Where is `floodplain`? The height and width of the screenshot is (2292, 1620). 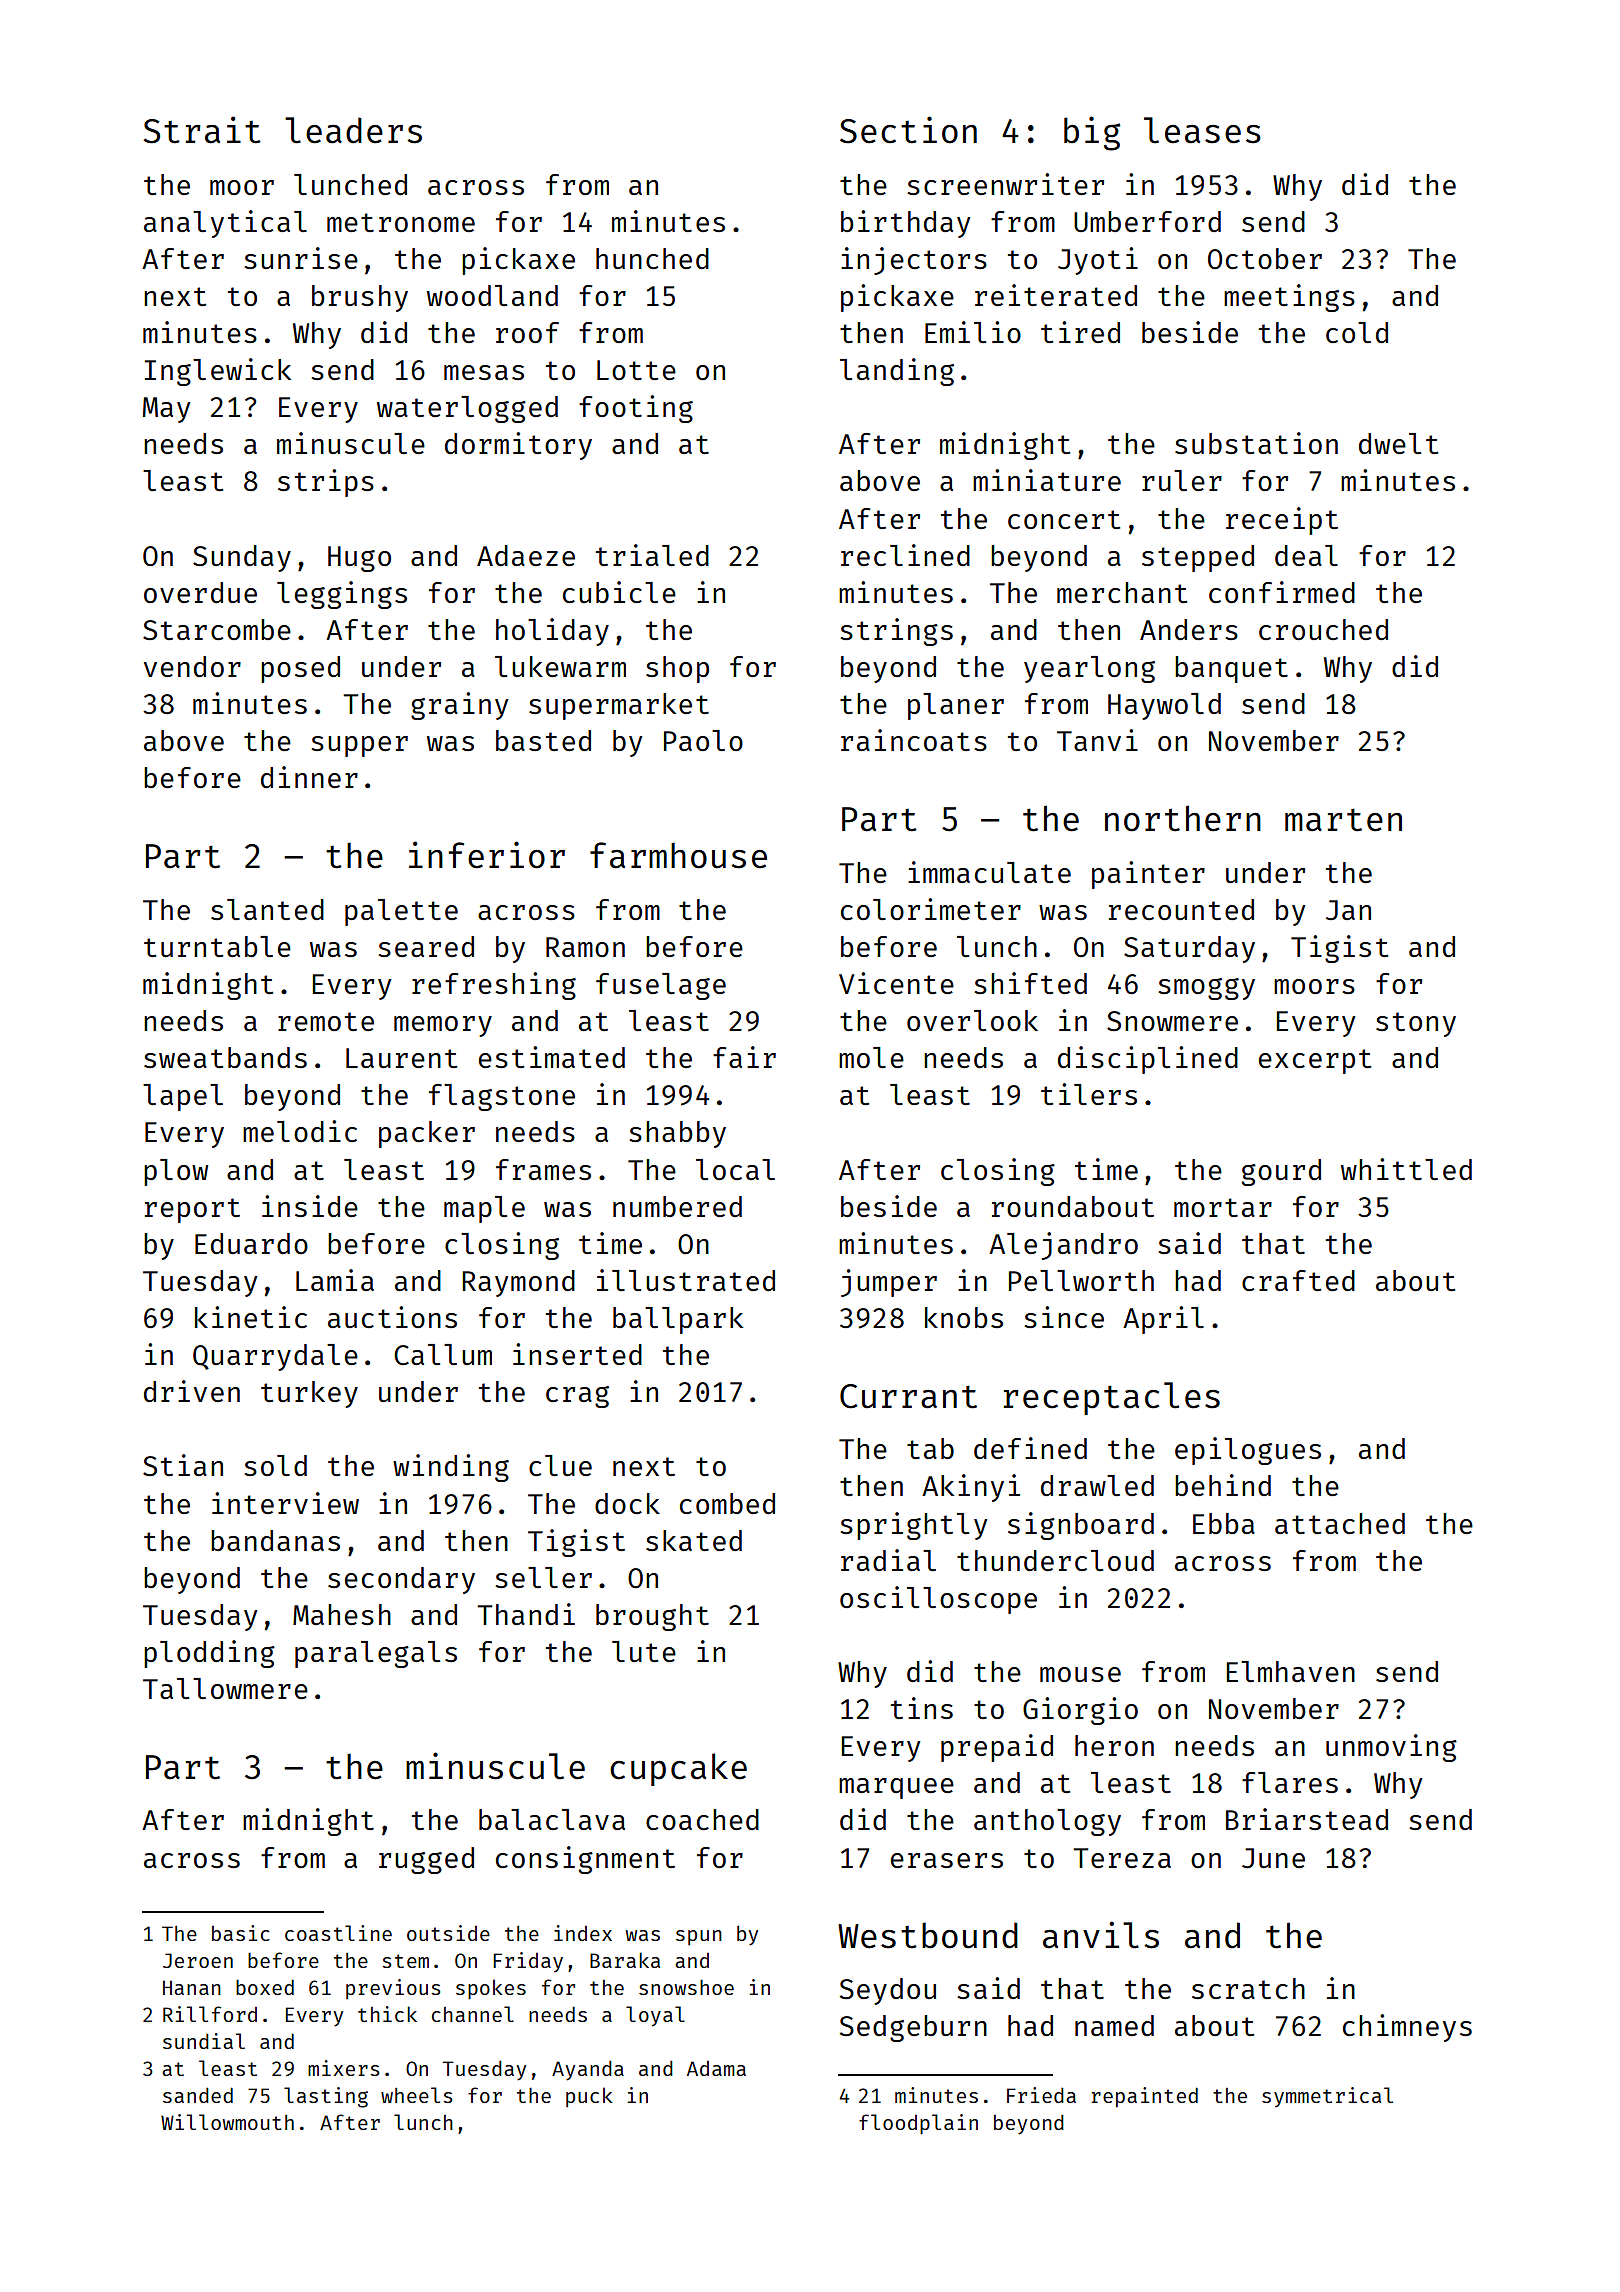
floodplain is located at coordinates (918, 2124).
